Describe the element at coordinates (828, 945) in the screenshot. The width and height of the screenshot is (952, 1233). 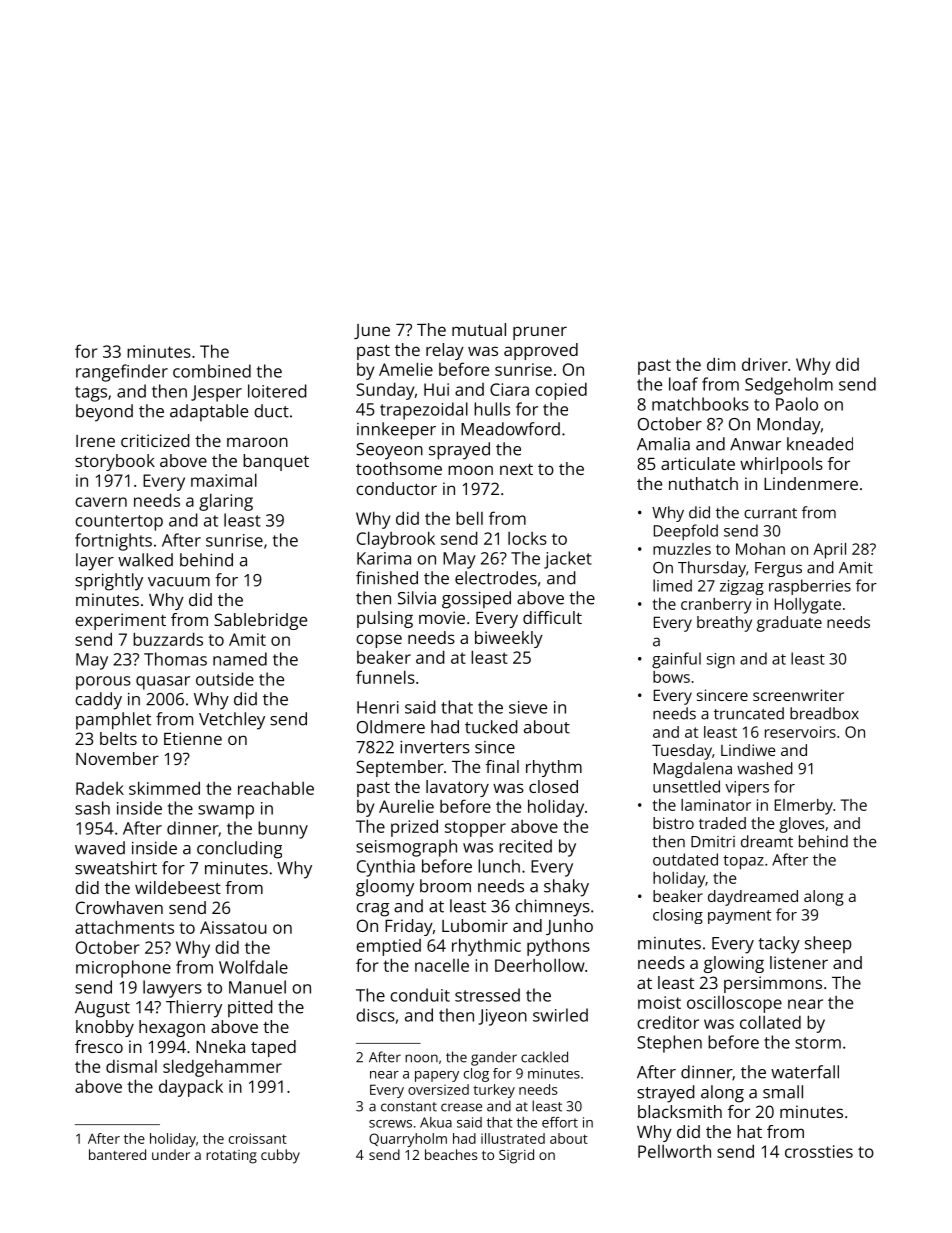
I see `sheep` at that location.
